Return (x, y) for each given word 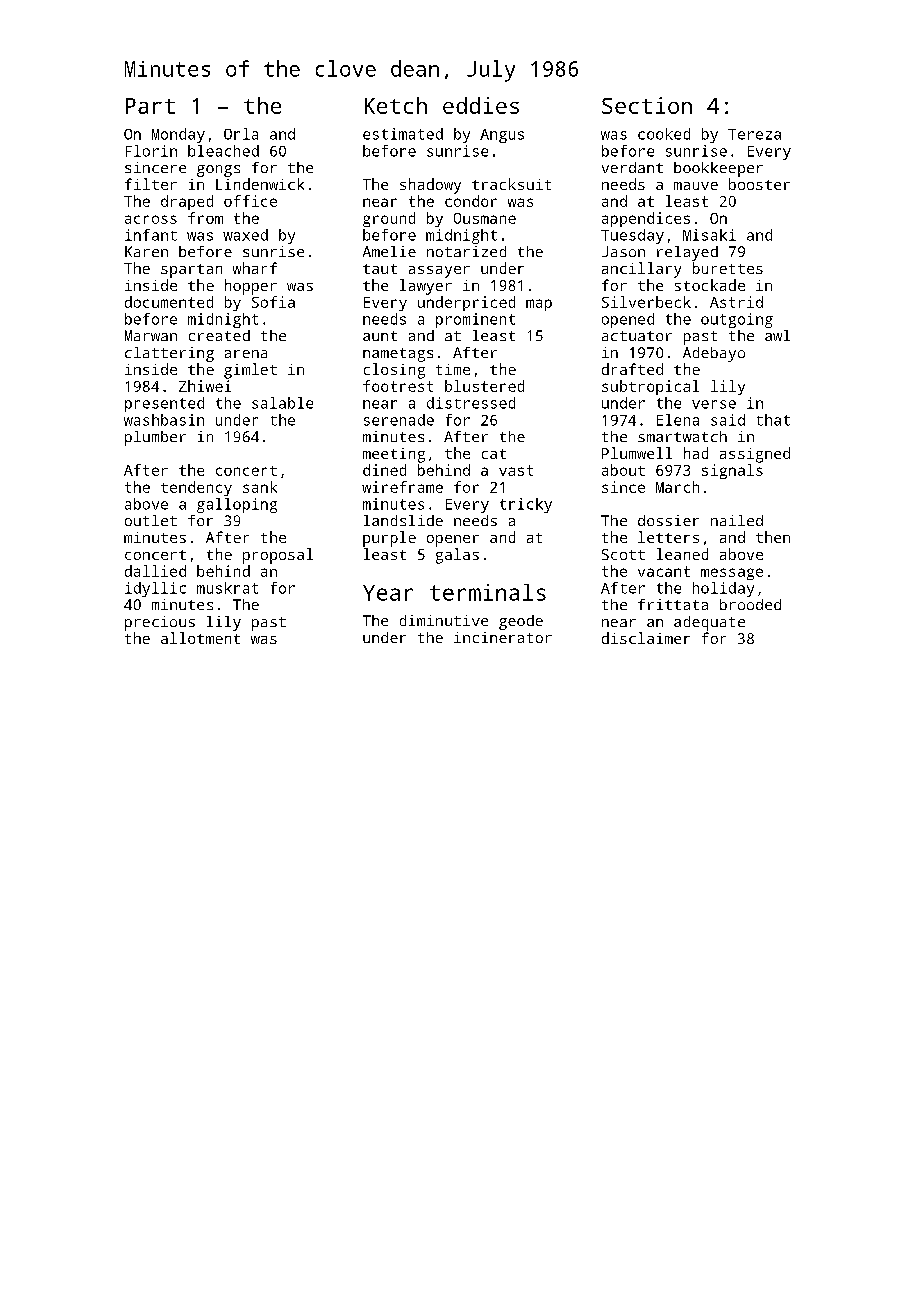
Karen (146, 251)
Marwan (151, 335)
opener (453, 541)
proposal (278, 556)
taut (380, 269)
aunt (380, 336)
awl (777, 335)
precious (160, 623)
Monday (178, 135)
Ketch (396, 105)
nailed (737, 520)
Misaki (709, 235)
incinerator (503, 637)
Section (647, 105)
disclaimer (646, 638)
